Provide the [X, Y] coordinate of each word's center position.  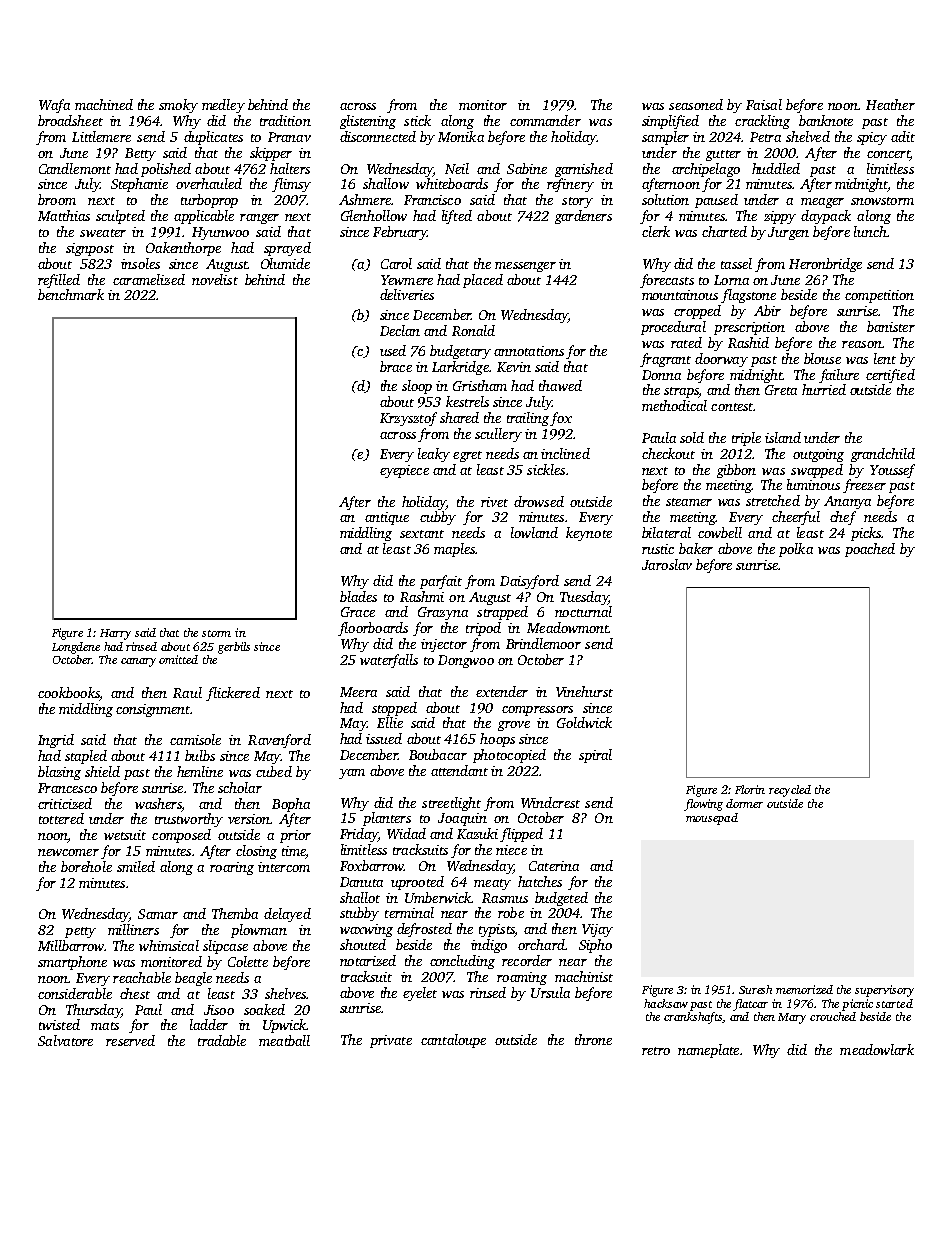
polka [796, 550]
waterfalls [389, 661]
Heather [890, 104]
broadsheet [70, 120]
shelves [285, 993]
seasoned [696, 104]
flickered [233, 694]
